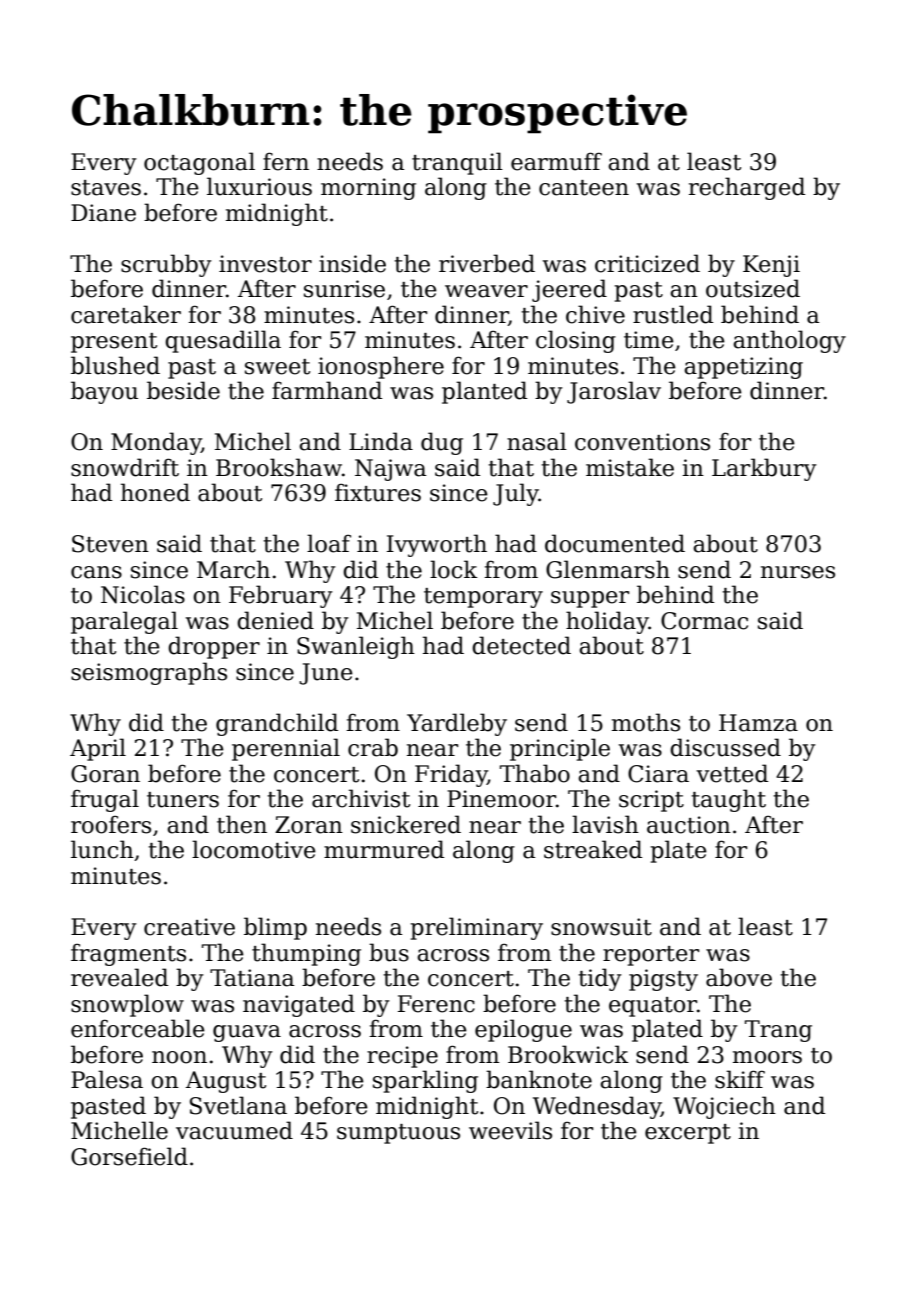 The height and width of the image is (1311, 924). What do you see at coordinates (516, 494) in the image?
I see `July` at bounding box center [516, 494].
